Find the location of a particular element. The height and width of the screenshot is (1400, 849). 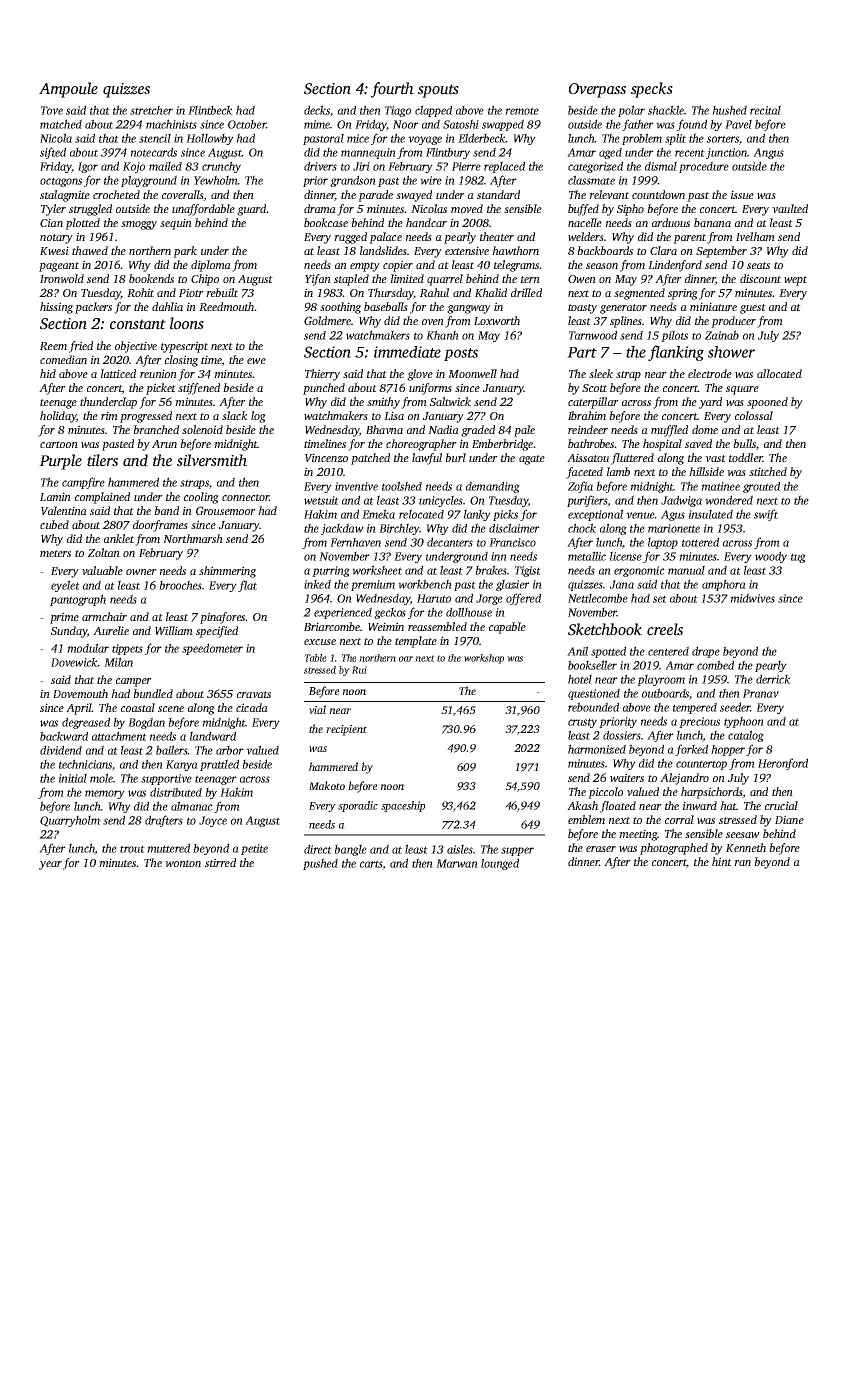

amphora is located at coordinates (724, 585).
